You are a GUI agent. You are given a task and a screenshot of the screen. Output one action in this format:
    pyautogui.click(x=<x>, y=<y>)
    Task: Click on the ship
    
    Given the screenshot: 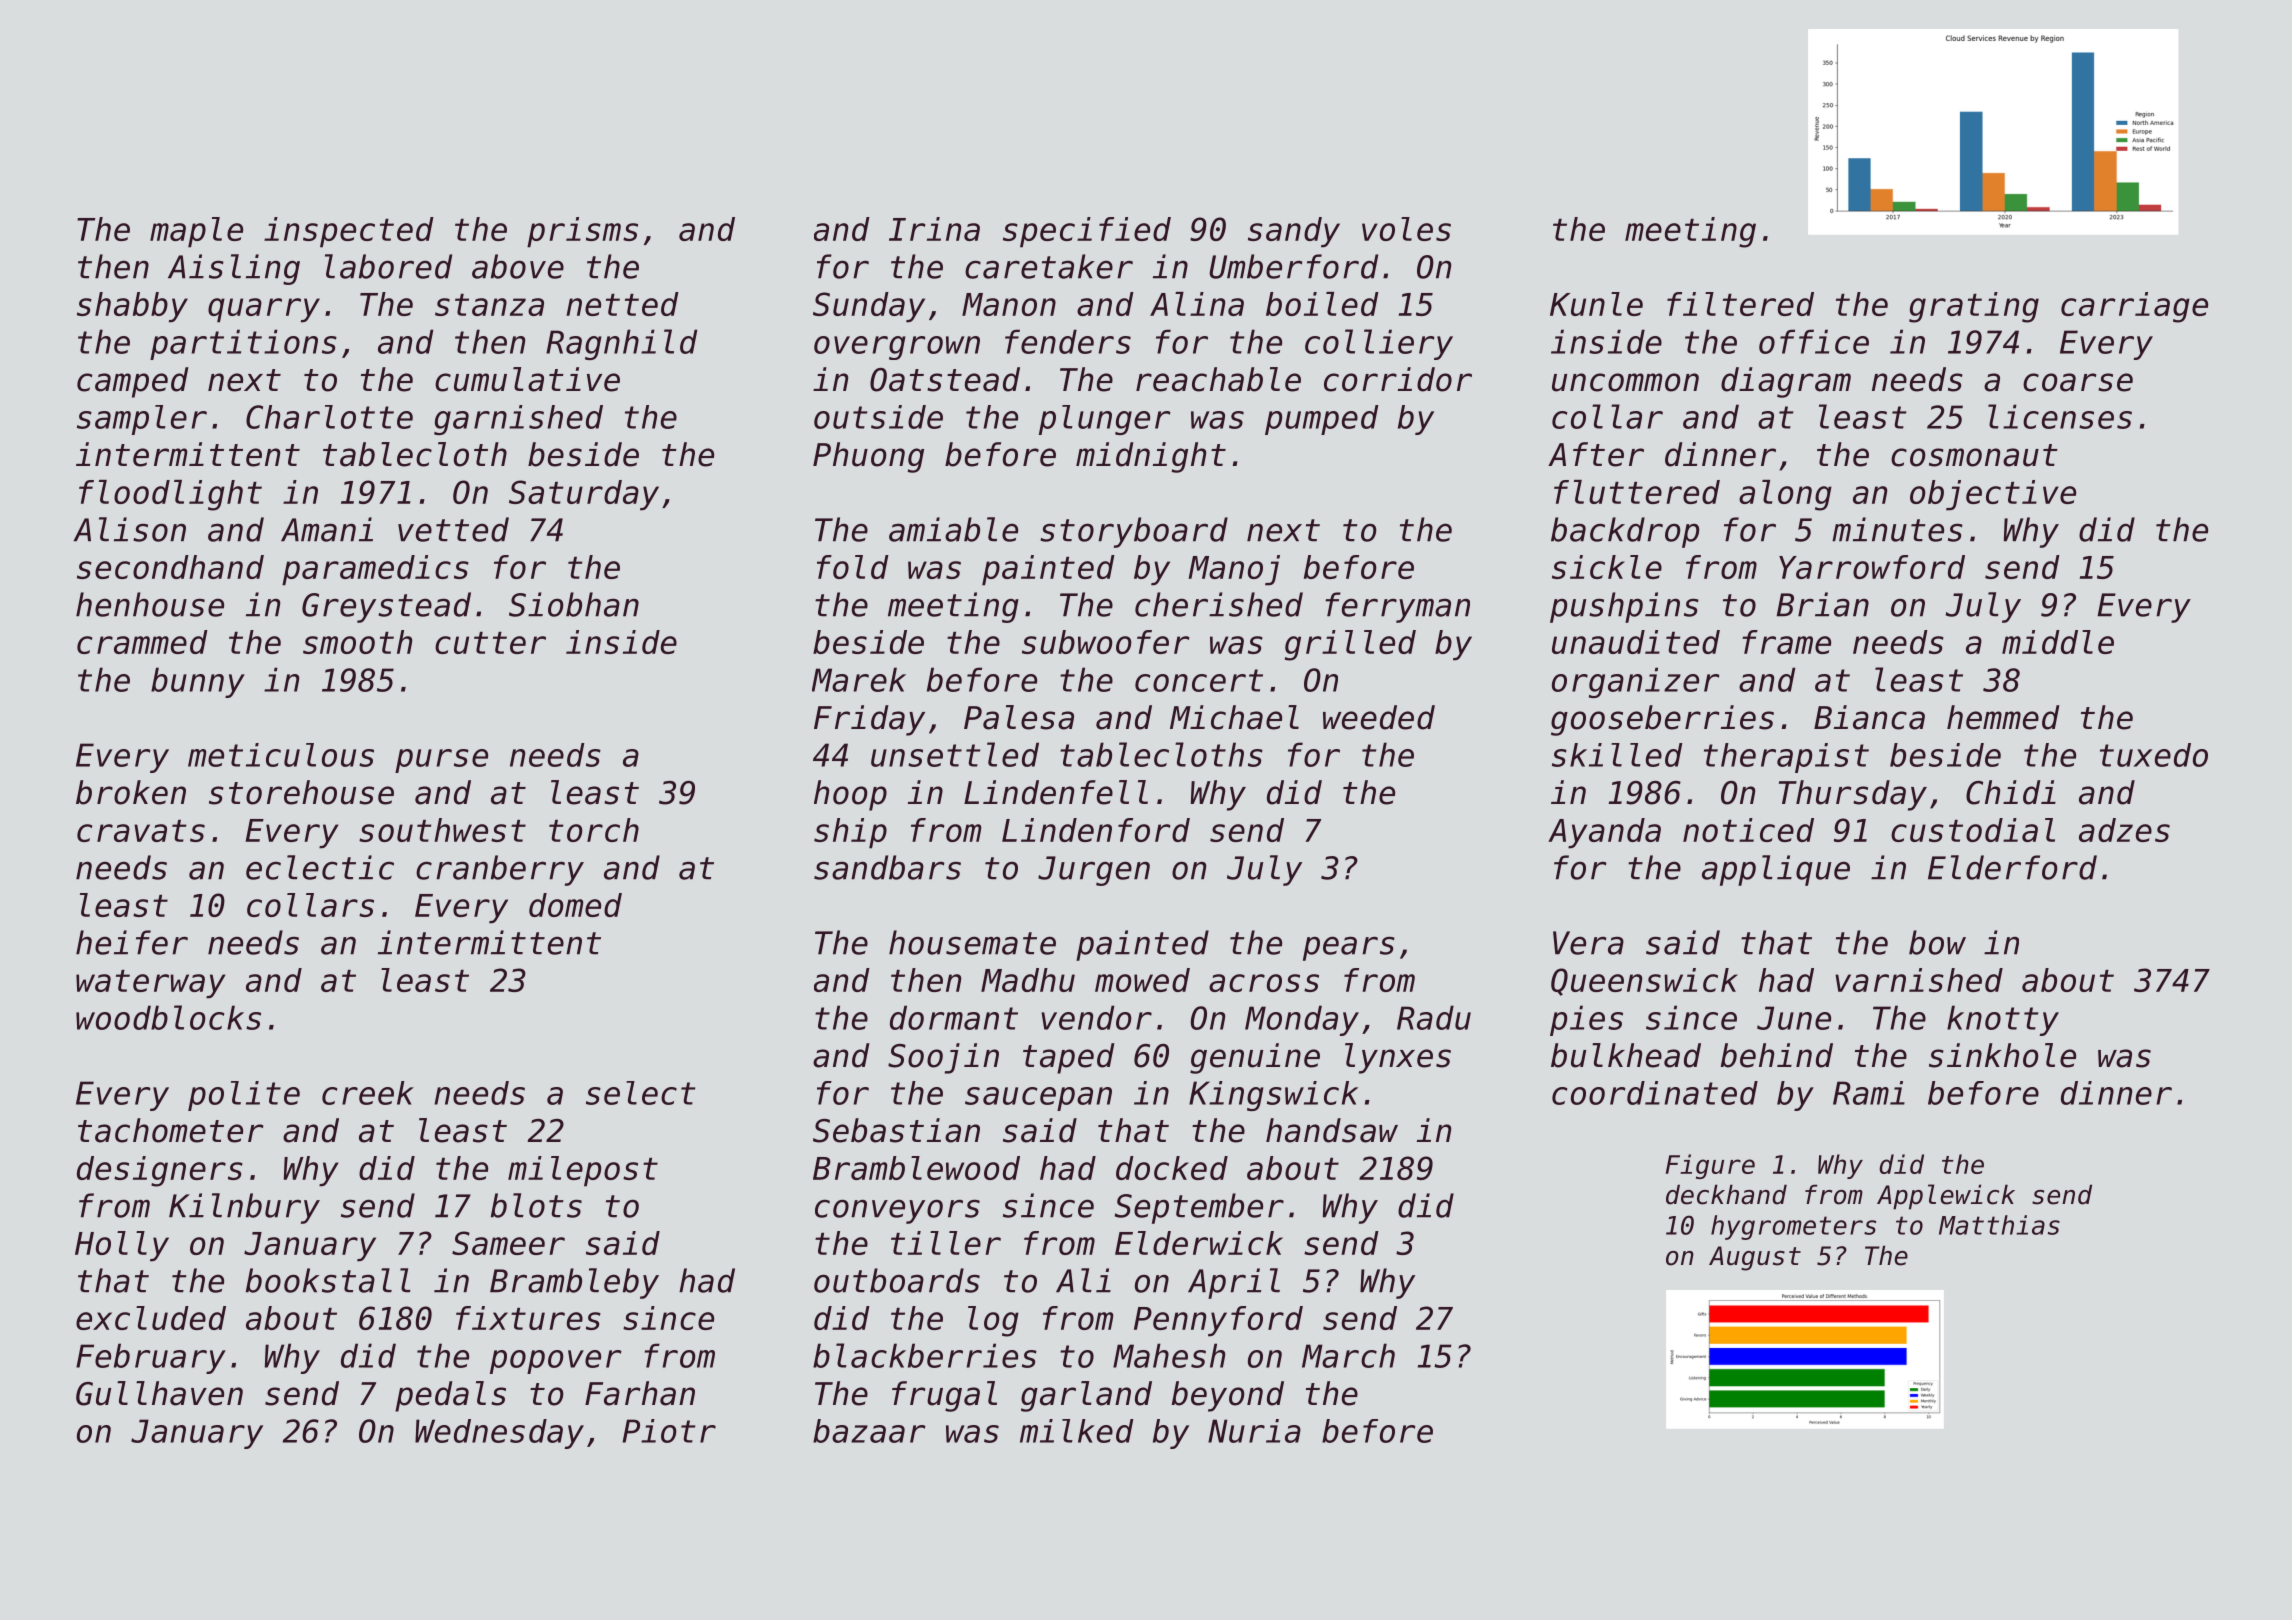 What is the action you would take?
    pyautogui.click(x=850, y=833)
